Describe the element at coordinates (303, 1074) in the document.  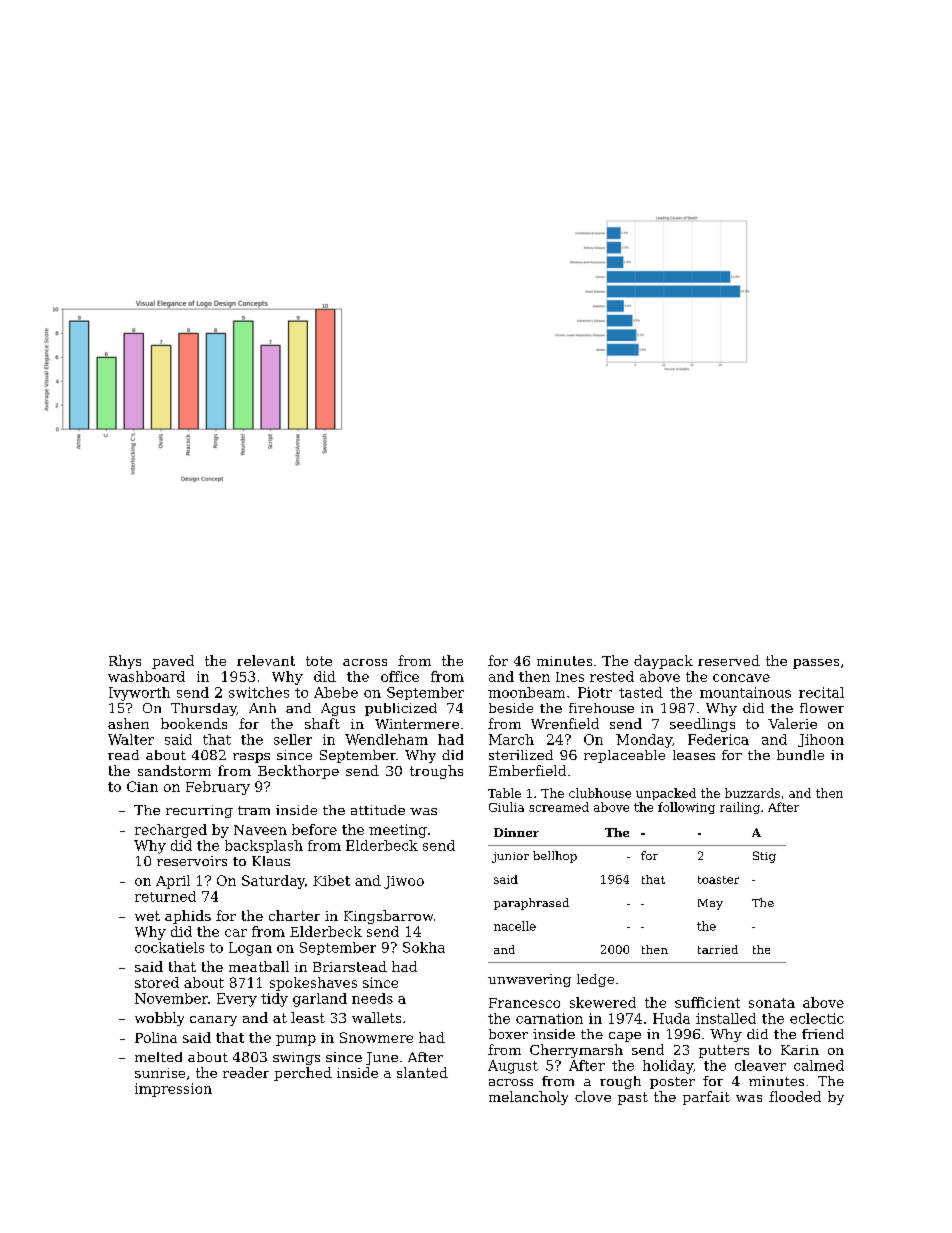
I see `perched` at that location.
